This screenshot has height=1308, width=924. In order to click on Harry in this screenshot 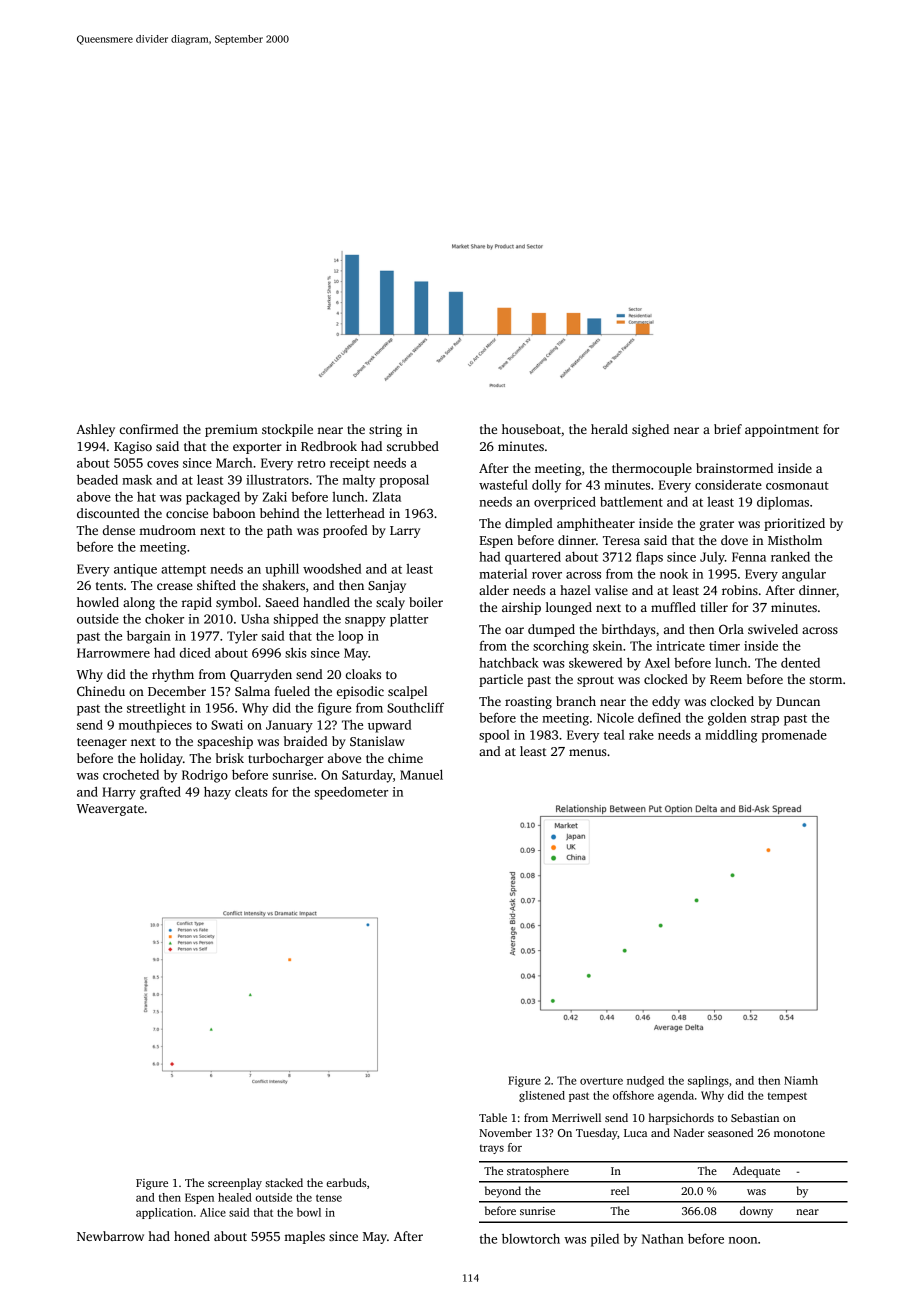, I will do `click(119, 793)`.
